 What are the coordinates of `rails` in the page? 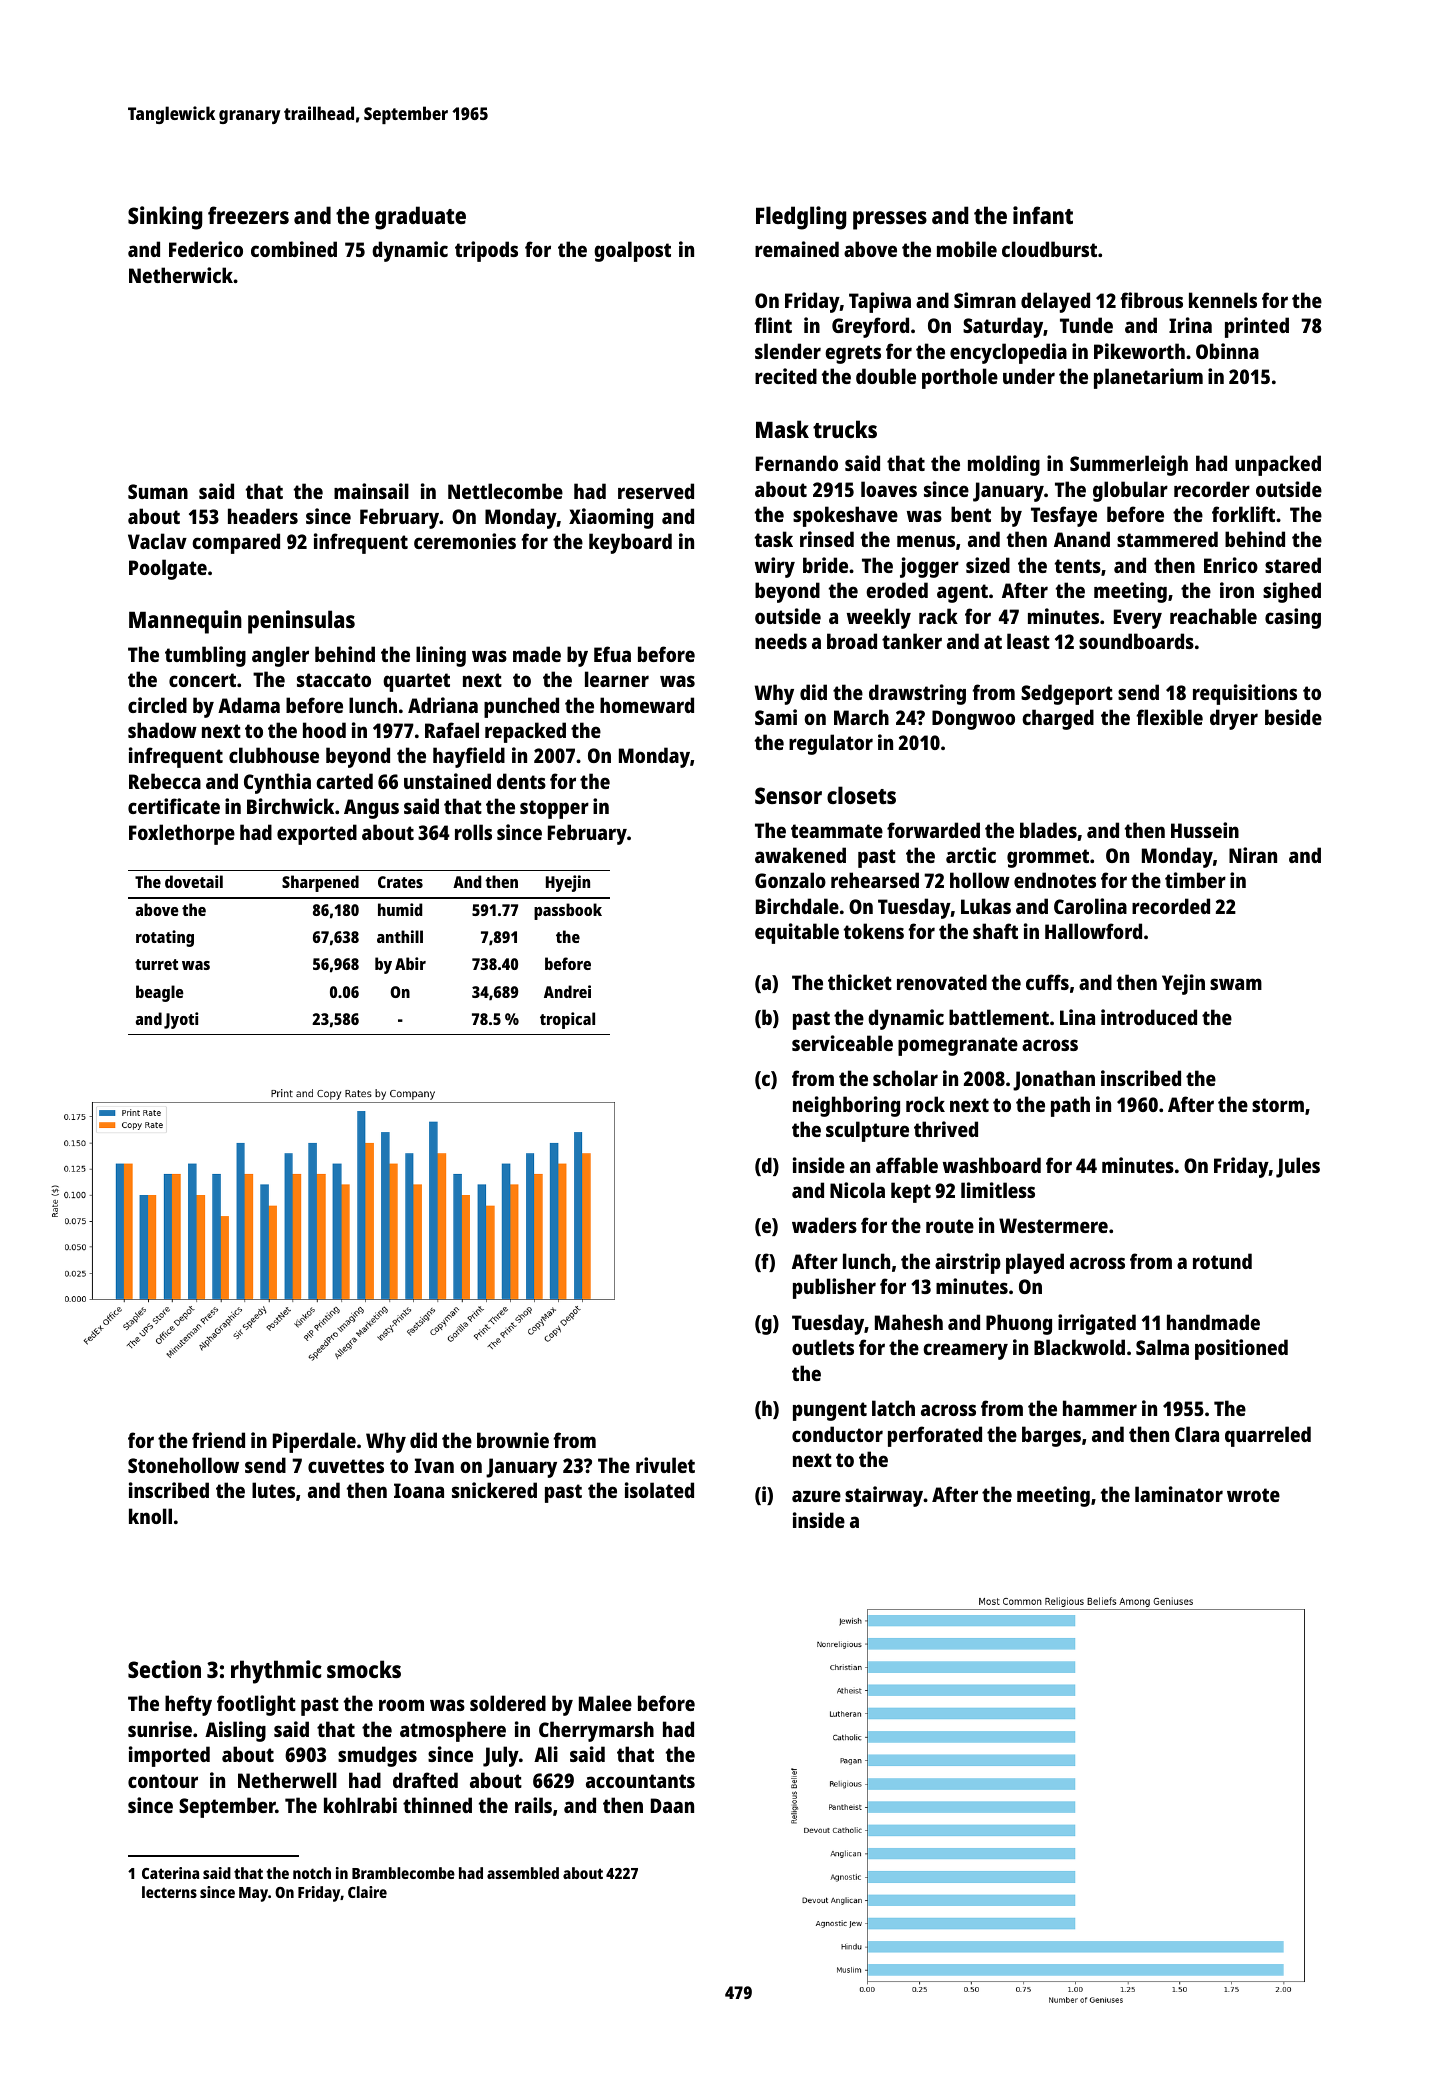 It's located at (533, 1805).
